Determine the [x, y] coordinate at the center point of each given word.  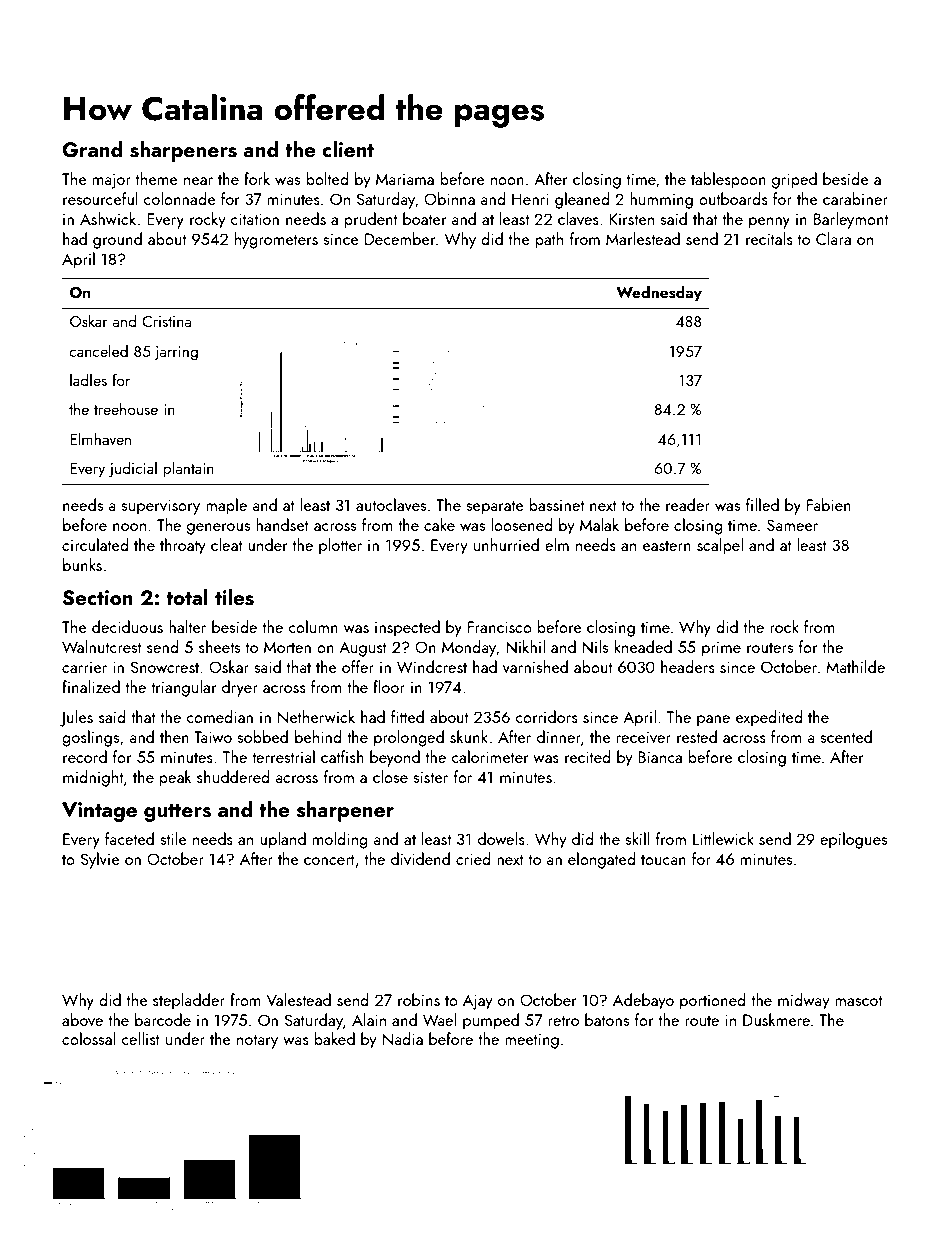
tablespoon [728, 180]
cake [439, 524]
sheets [219, 646]
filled [762, 504]
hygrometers [276, 240]
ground [117, 240]
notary [257, 1041]
